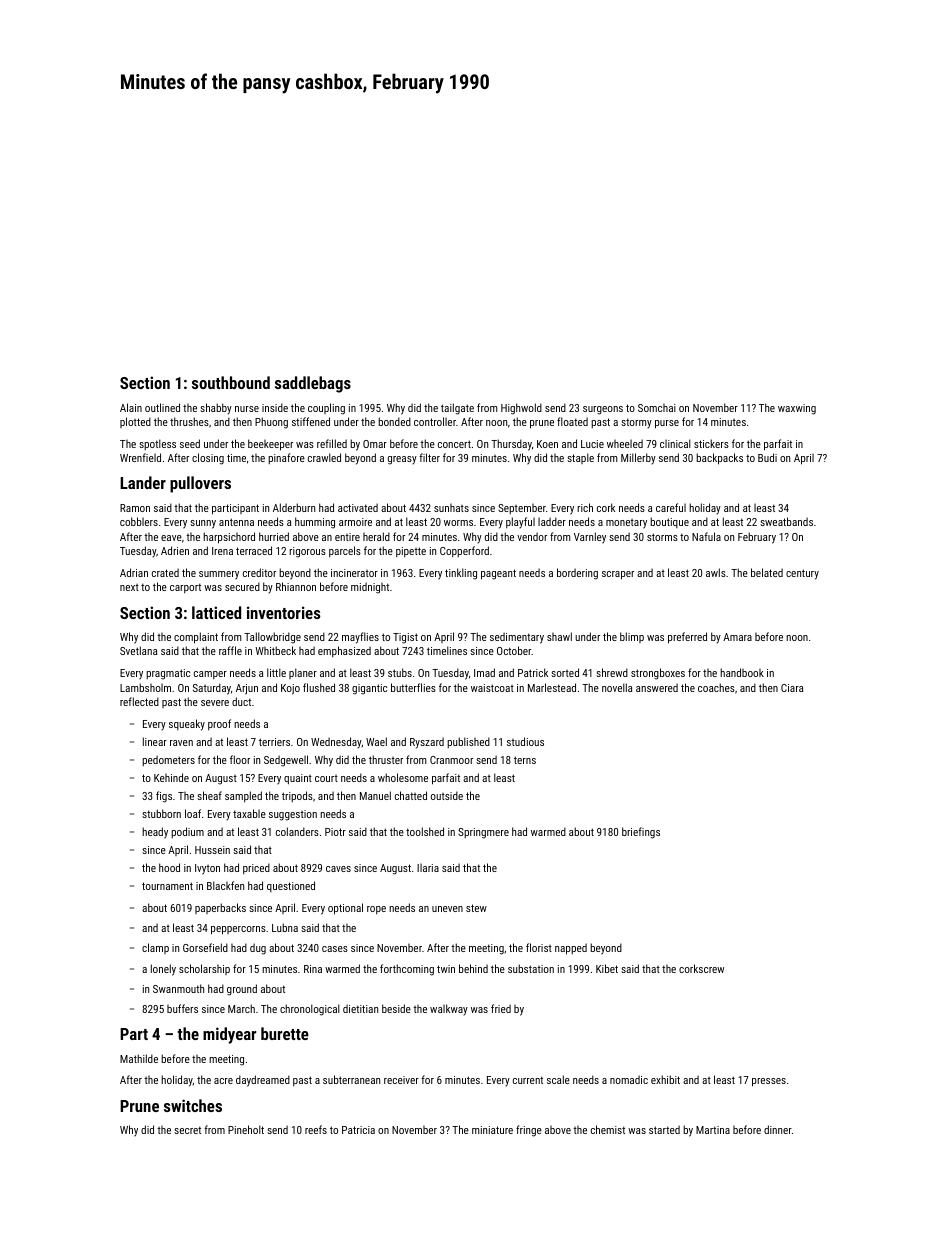 Image resolution: width=952 pixels, height=1233 pixels. I want to click on studious, so click(525, 741).
